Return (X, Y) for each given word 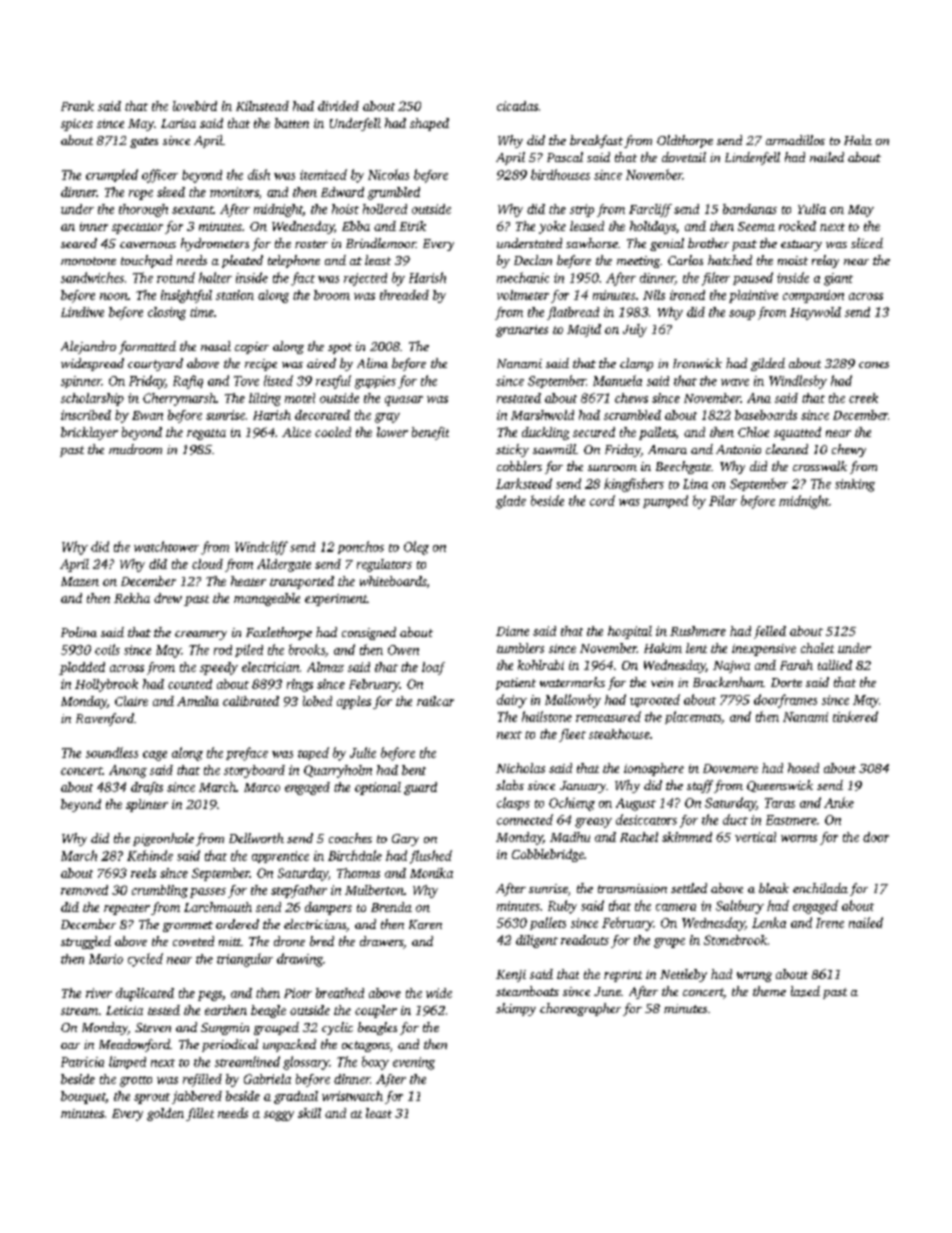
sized (171, 192)
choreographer (580, 1009)
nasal (216, 346)
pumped (665, 501)
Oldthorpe (685, 141)
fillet (200, 1114)
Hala (858, 140)
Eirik (412, 226)
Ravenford (105, 719)
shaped (429, 124)
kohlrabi (541, 665)
